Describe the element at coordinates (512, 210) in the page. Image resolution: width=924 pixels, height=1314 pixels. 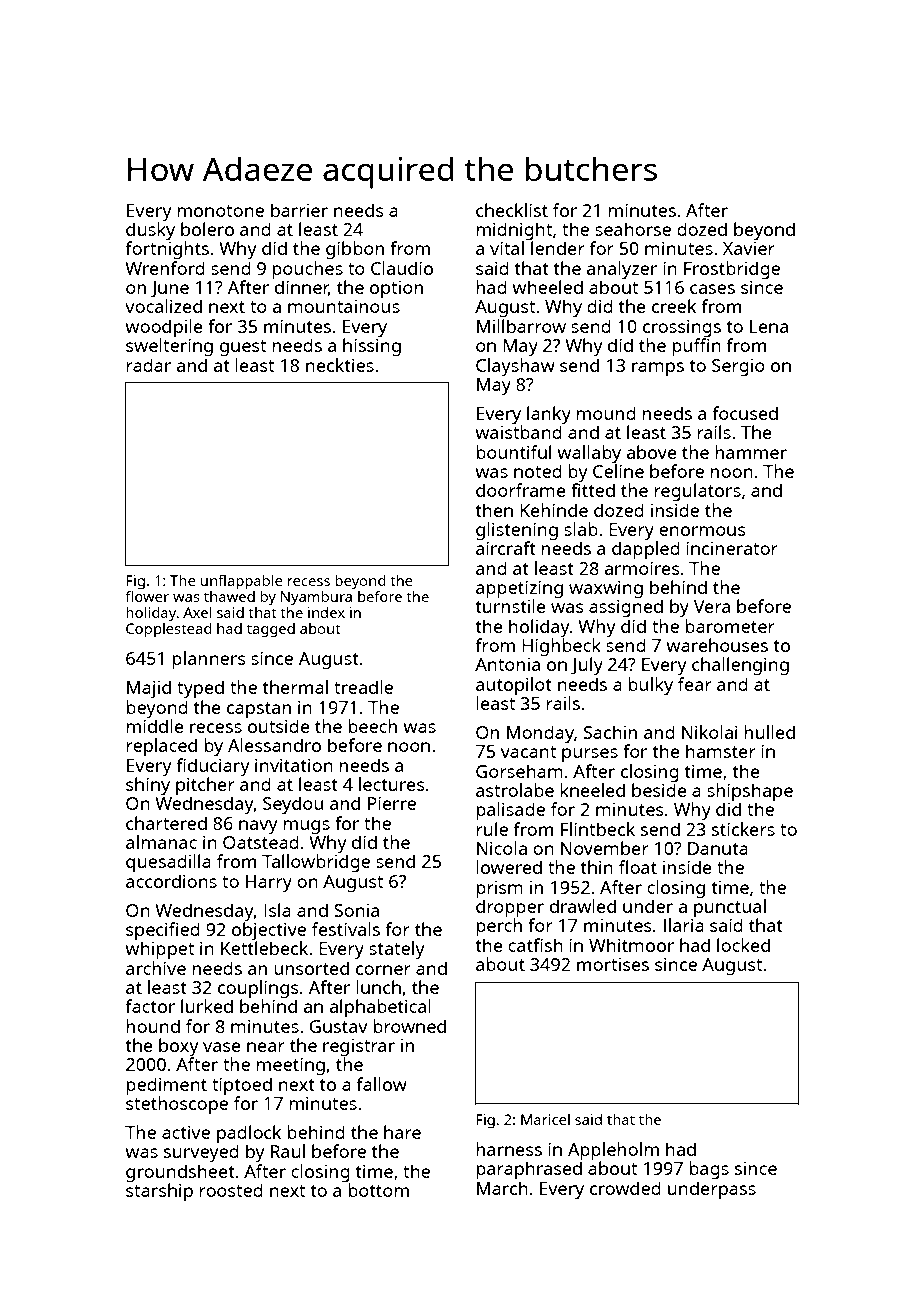
I see `checklist` at that location.
